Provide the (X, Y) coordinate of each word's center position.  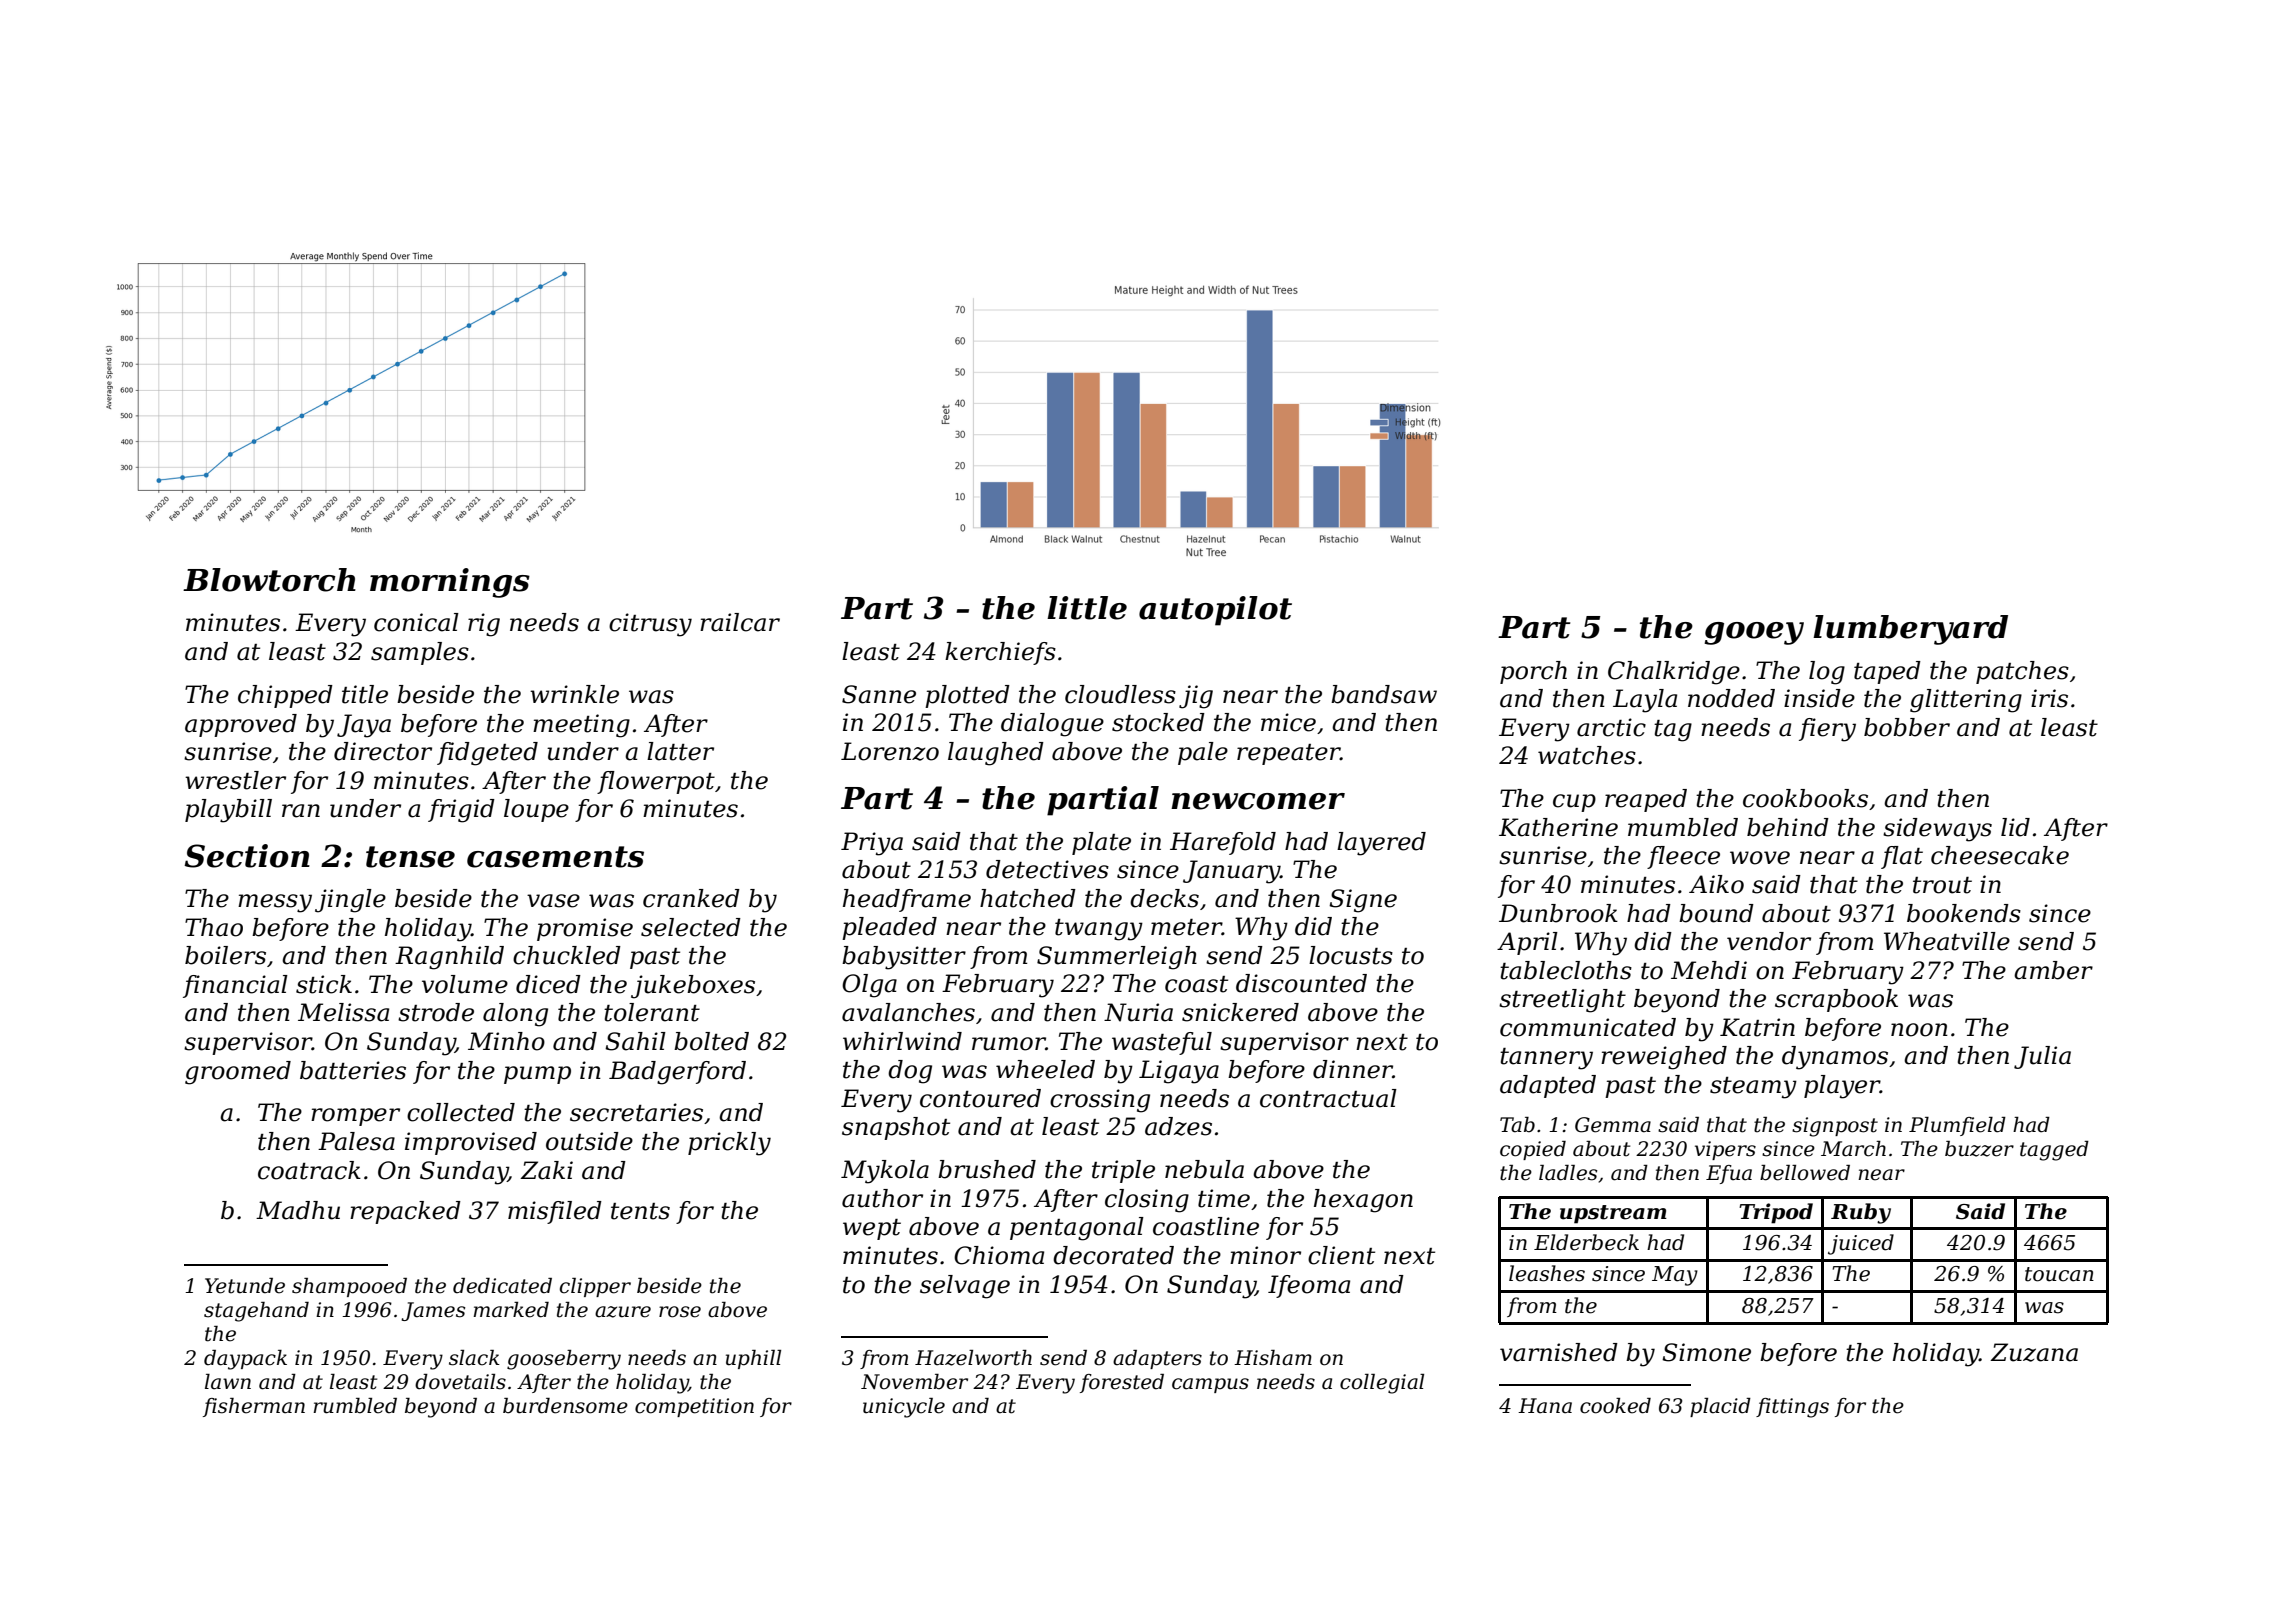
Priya (872, 844)
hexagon (1363, 1201)
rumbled (355, 1406)
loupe (536, 810)
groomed (238, 1073)
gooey (1754, 633)
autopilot (1215, 611)
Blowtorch (269, 580)
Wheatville (1947, 941)
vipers (1725, 1150)
